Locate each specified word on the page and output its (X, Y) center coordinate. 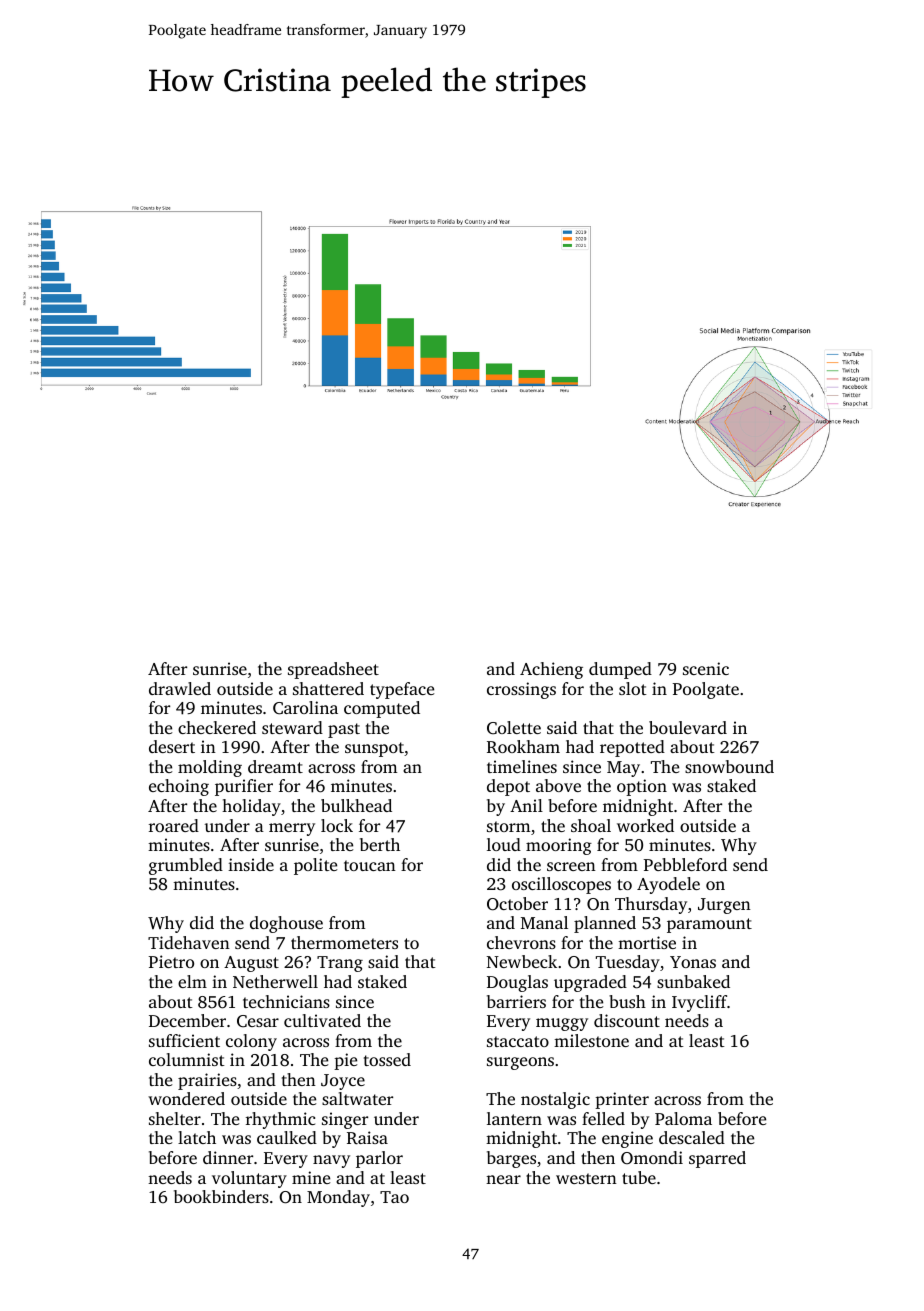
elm (192, 981)
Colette (514, 728)
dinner (228, 1157)
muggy (562, 1024)
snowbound (729, 766)
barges (511, 1159)
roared (174, 825)
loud (504, 844)
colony (251, 1042)
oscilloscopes (561, 885)
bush (627, 1001)
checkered (217, 727)
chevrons (521, 942)
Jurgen (724, 906)
